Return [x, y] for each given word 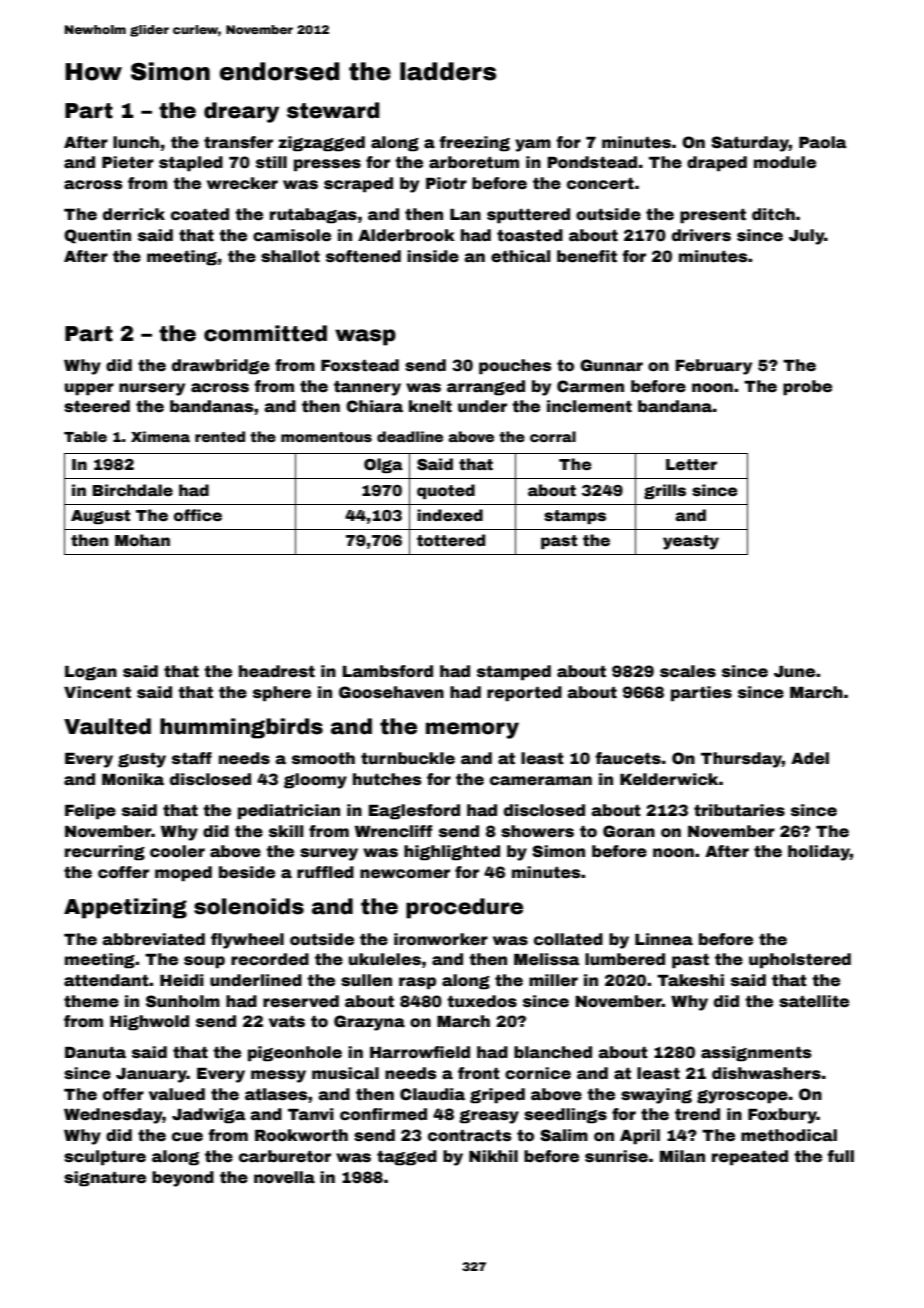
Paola [823, 142]
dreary [241, 112]
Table [85, 436]
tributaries [739, 810]
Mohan [142, 540]
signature [105, 1179]
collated [568, 939]
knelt [430, 406]
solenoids [249, 906]
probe [807, 388]
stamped [514, 673]
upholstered [800, 961]
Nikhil [493, 1156]
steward [333, 110]
